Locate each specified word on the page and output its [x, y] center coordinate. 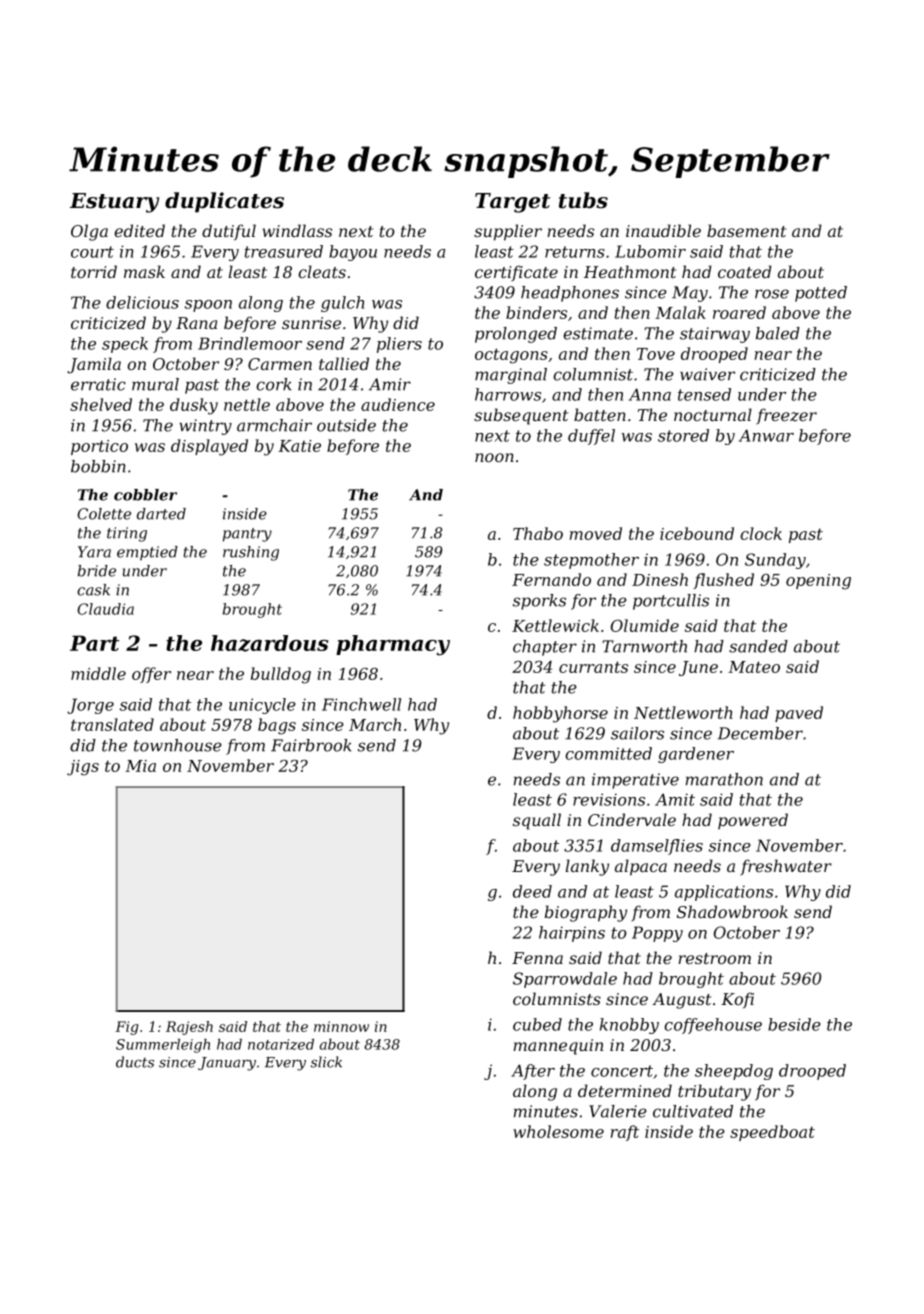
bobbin [98, 466]
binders [536, 312]
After [533, 1072]
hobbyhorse [560, 714]
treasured [284, 251]
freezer [786, 416]
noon [494, 457]
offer [151, 675]
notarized [281, 1044]
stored [683, 435]
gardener [696, 755]
